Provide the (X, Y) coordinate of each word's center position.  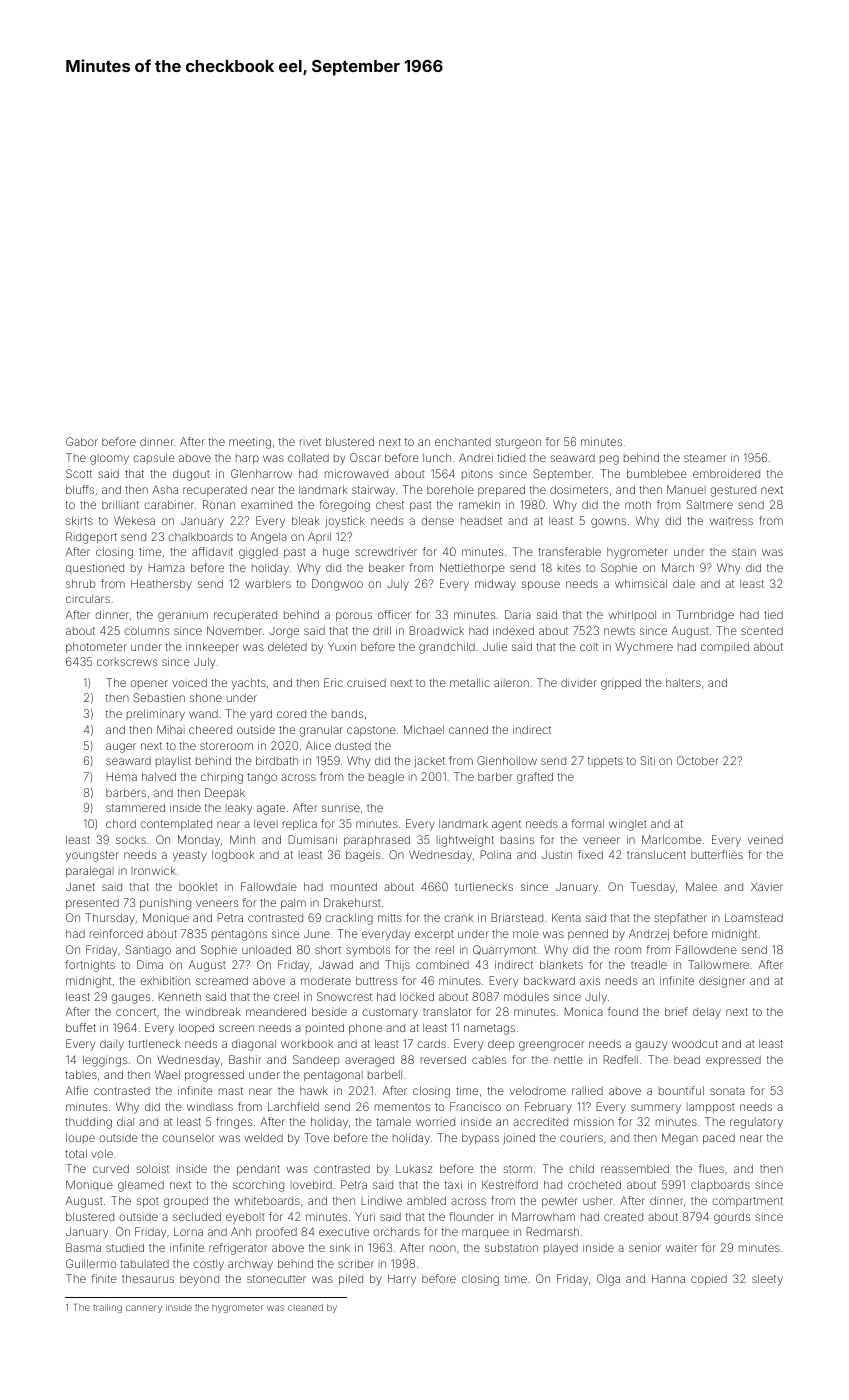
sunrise (341, 807)
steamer (705, 458)
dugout (191, 475)
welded (263, 1137)
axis (590, 980)
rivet (310, 441)
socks (131, 839)
